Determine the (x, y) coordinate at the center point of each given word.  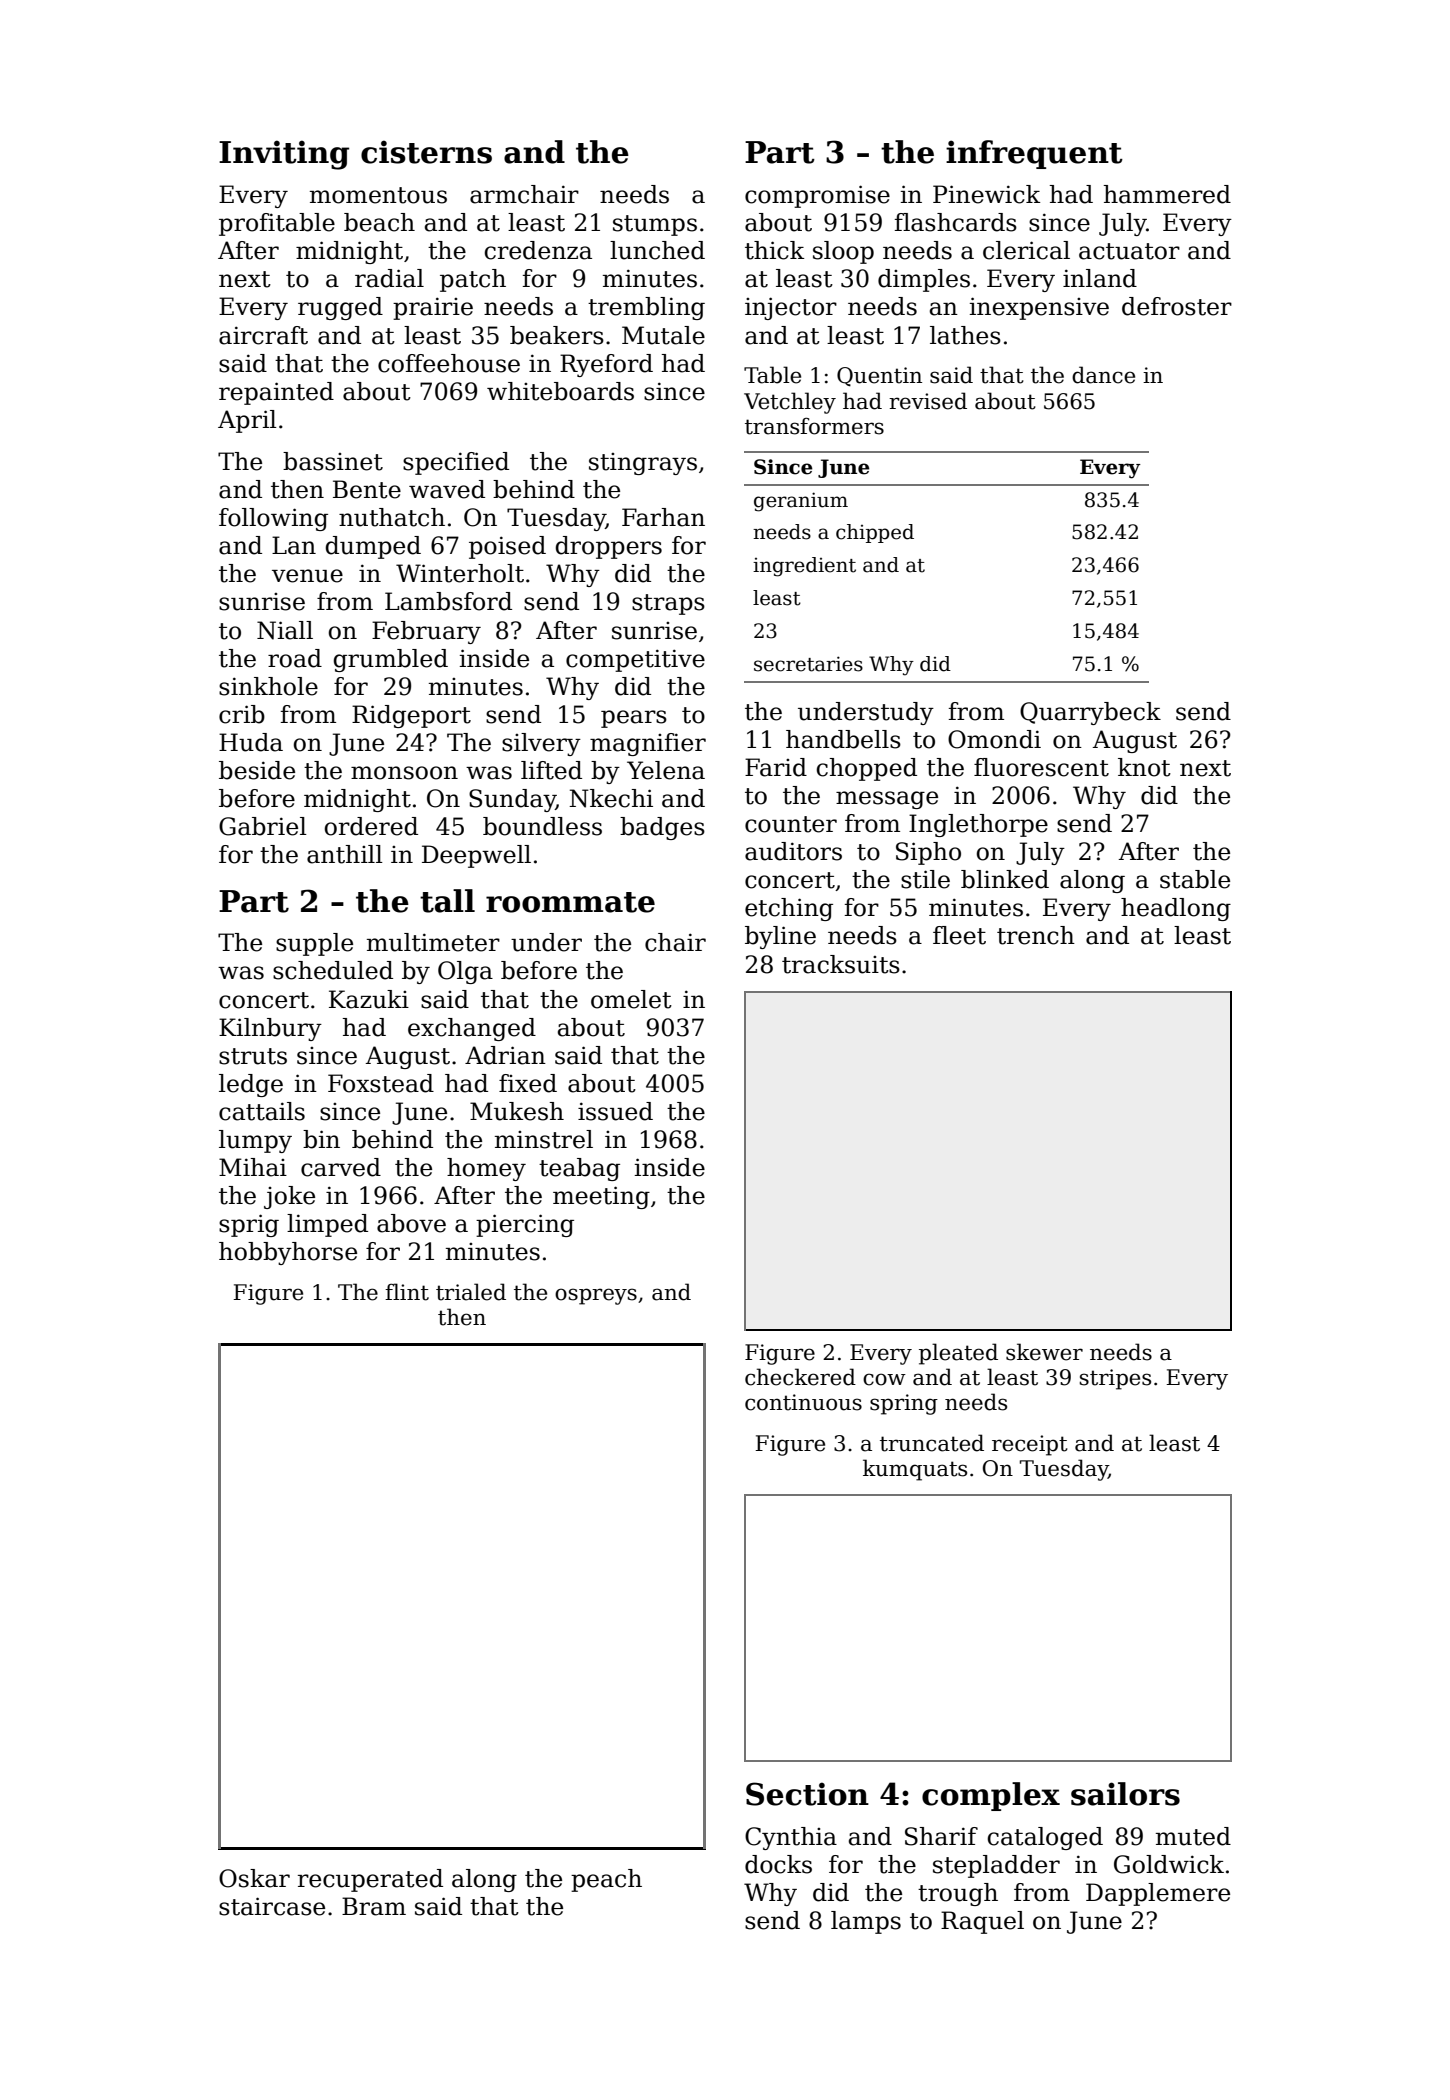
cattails (262, 1111)
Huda (251, 742)
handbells (843, 739)
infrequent (1034, 154)
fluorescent (1041, 767)
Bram (374, 1906)
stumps (655, 225)
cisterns (426, 152)
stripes (1115, 1379)
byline (780, 937)
